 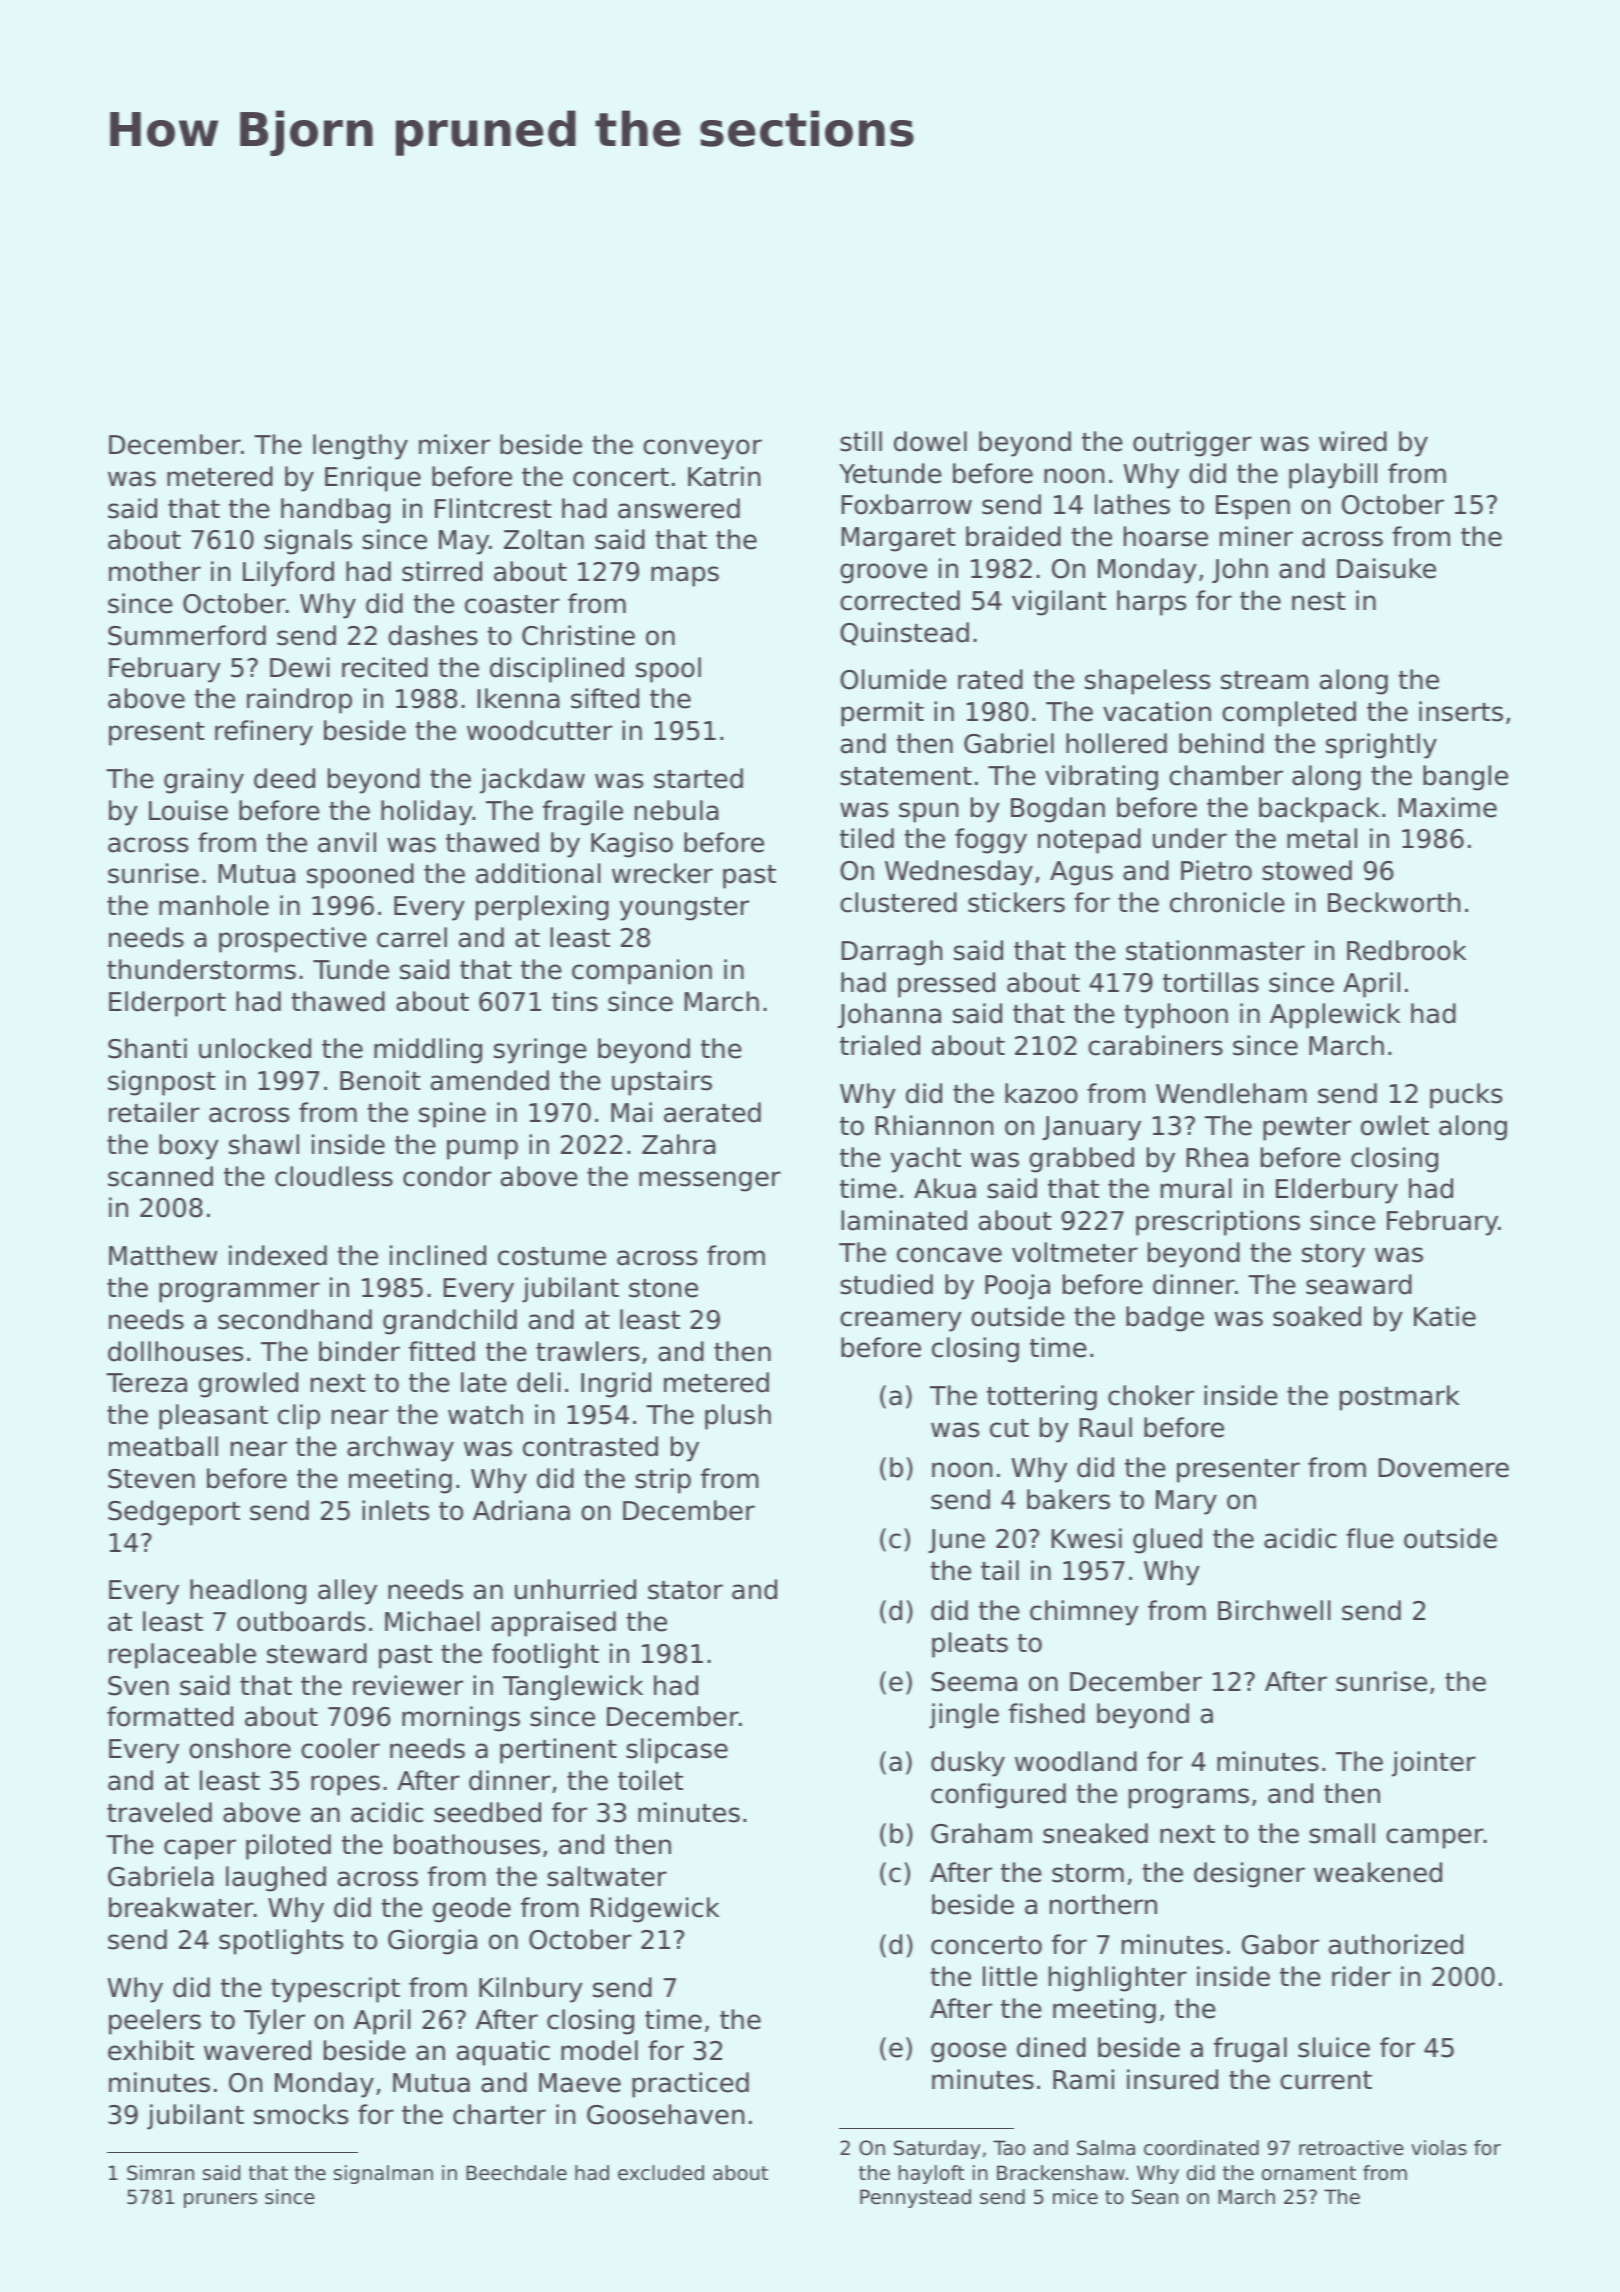 What do you see at coordinates (1319, 601) in the screenshot?
I see `nest` at bounding box center [1319, 601].
